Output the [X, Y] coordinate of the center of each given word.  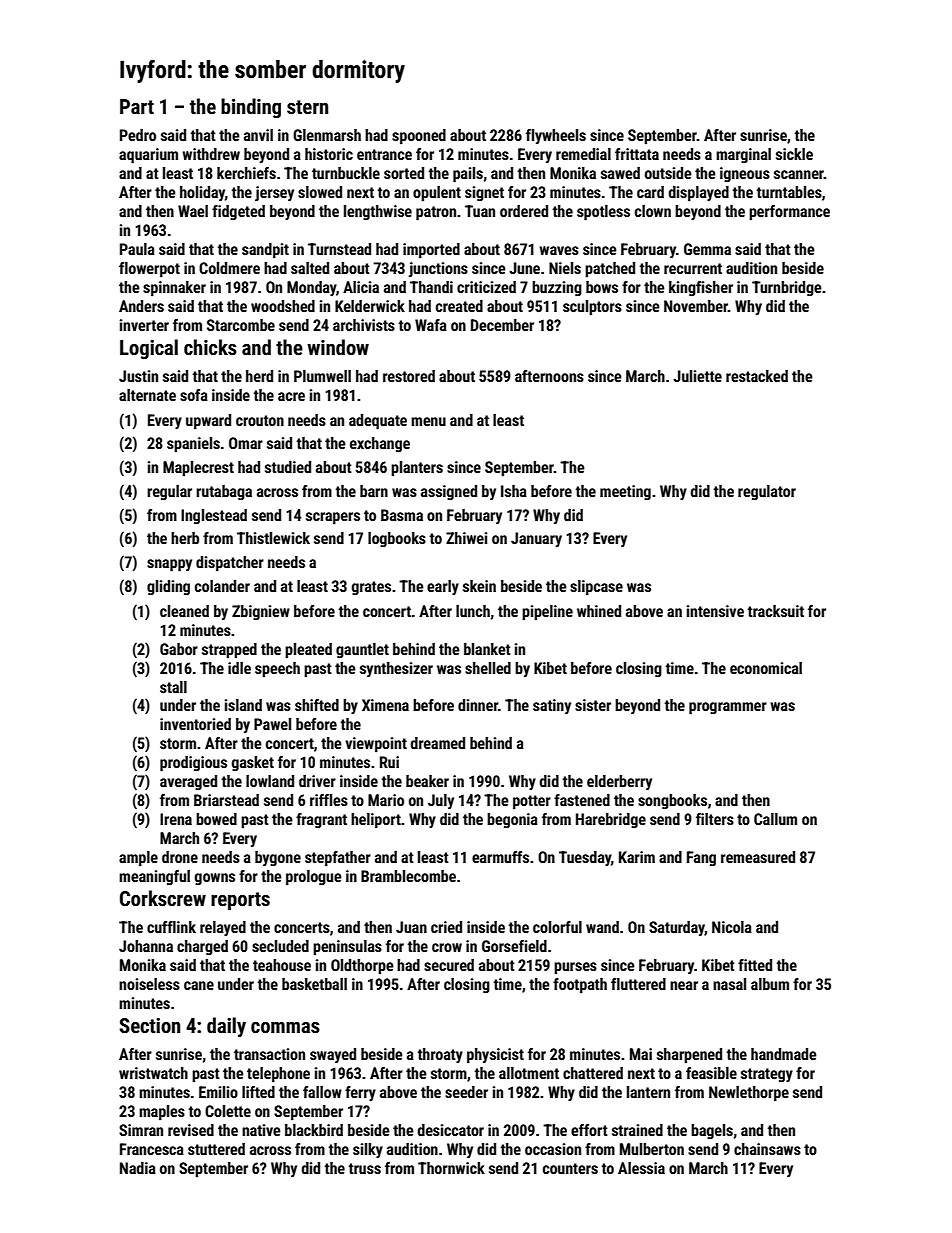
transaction [269, 1054]
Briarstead [226, 800]
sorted [404, 173]
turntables [789, 192]
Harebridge [611, 820]
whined [599, 611]
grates [371, 588]
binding [251, 108]
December [502, 325]
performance [789, 213]
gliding [168, 587]
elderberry [619, 782]
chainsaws [767, 1149]
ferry [360, 1093]
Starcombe [241, 325]
